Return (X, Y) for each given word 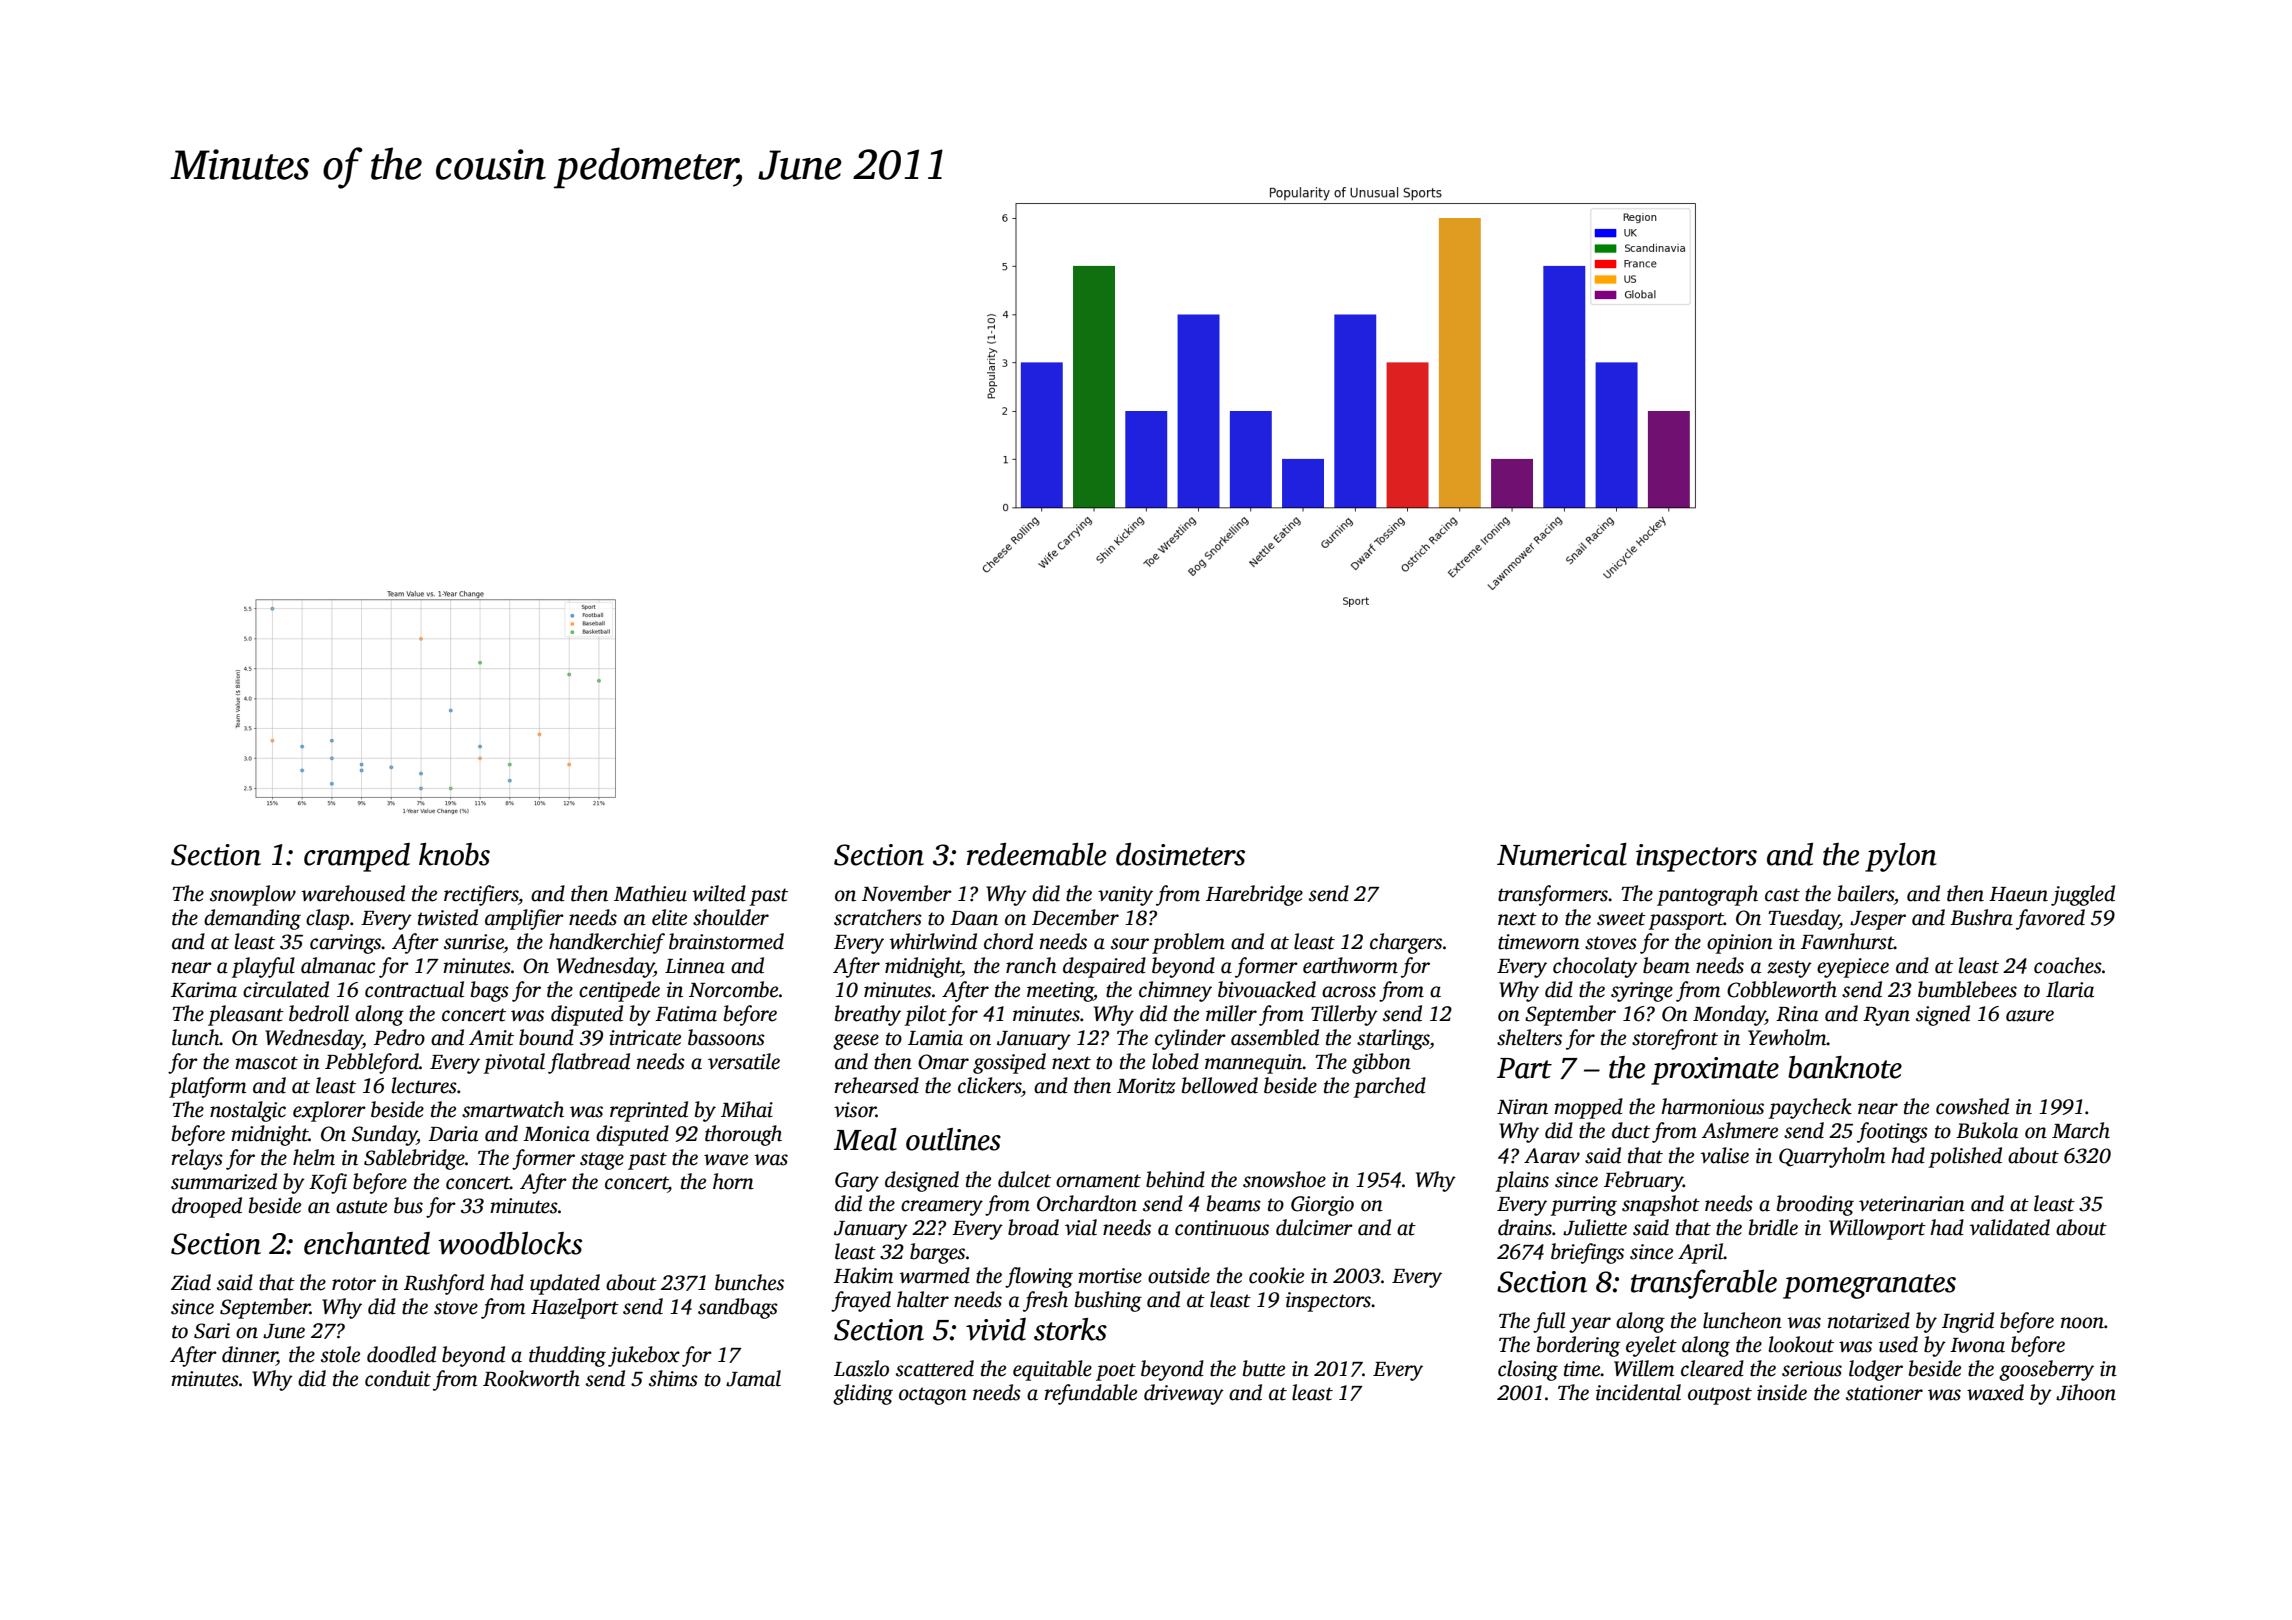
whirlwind (933, 941)
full (1549, 1322)
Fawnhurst (1847, 941)
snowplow (253, 895)
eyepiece (1853, 968)
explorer (329, 1111)
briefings (1587, 1253)
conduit (398, 1378)
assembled (1275, 1037)
